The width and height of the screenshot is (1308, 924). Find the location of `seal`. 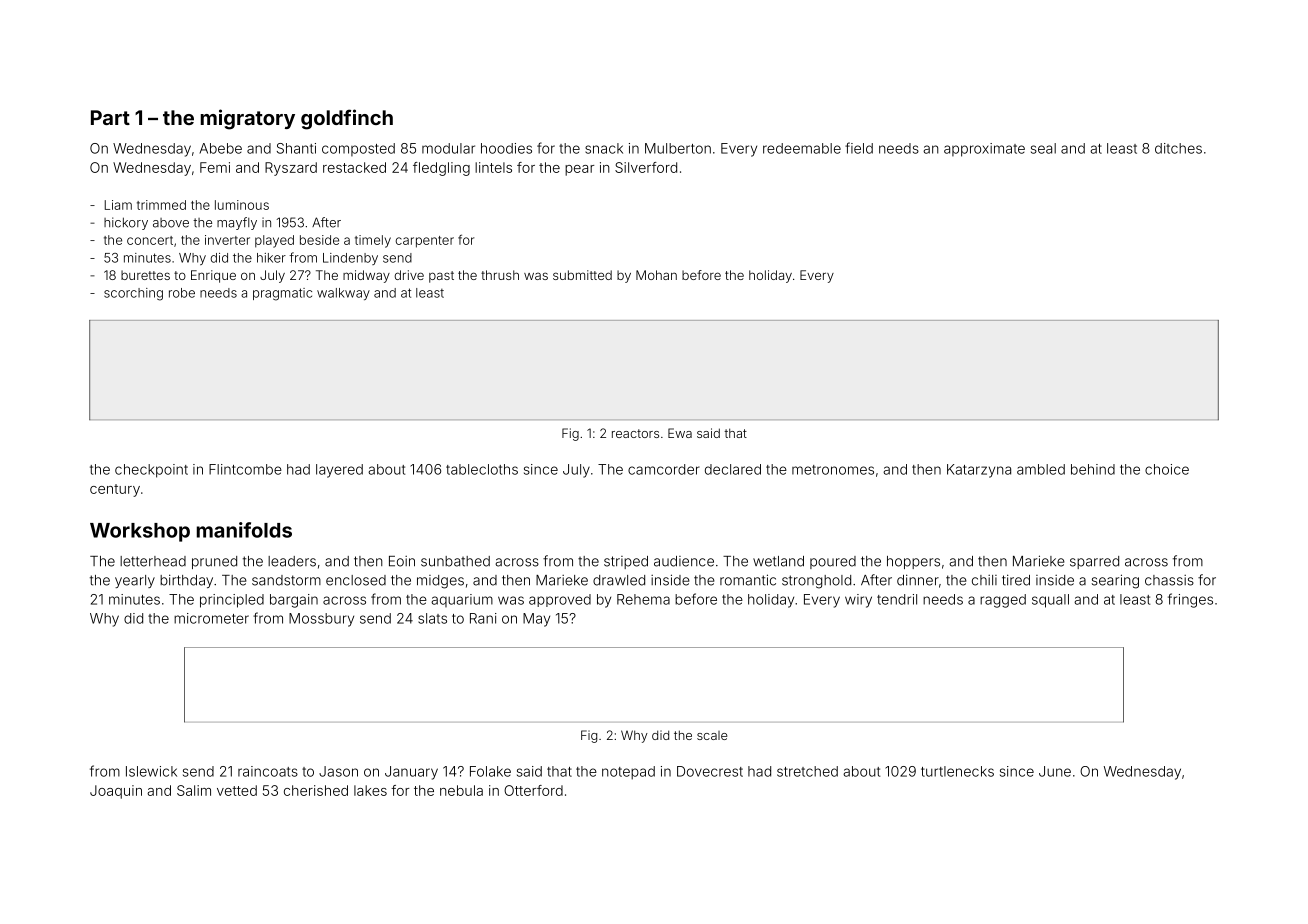

seal is located at coordinates (1043, 148).
